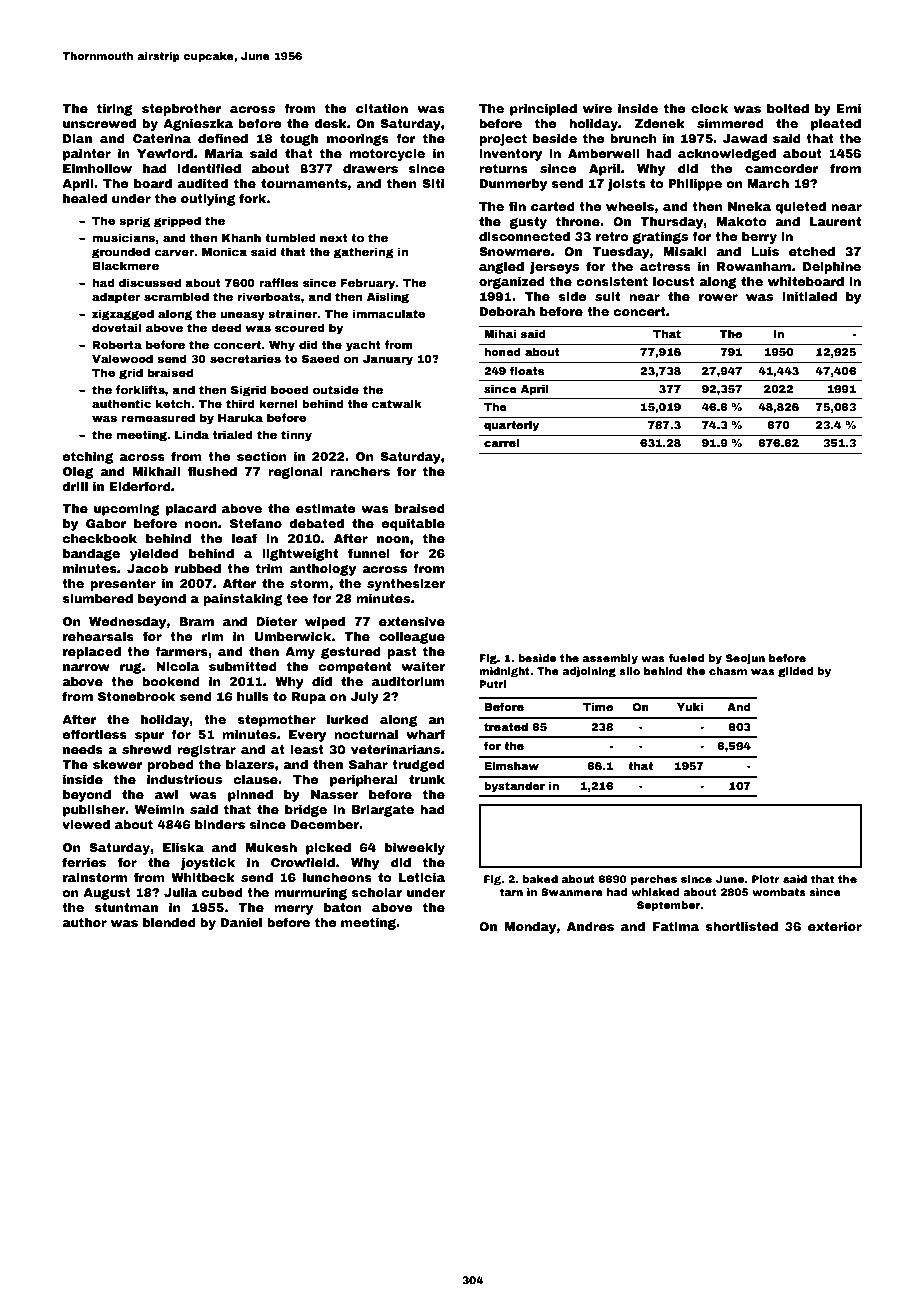 Image resolution: width=924 pixels, height=1308 pixels. What do you see at coordinates (177, 222) in the screenshot?
I see `gripped` at bounding box center [177, 222].
